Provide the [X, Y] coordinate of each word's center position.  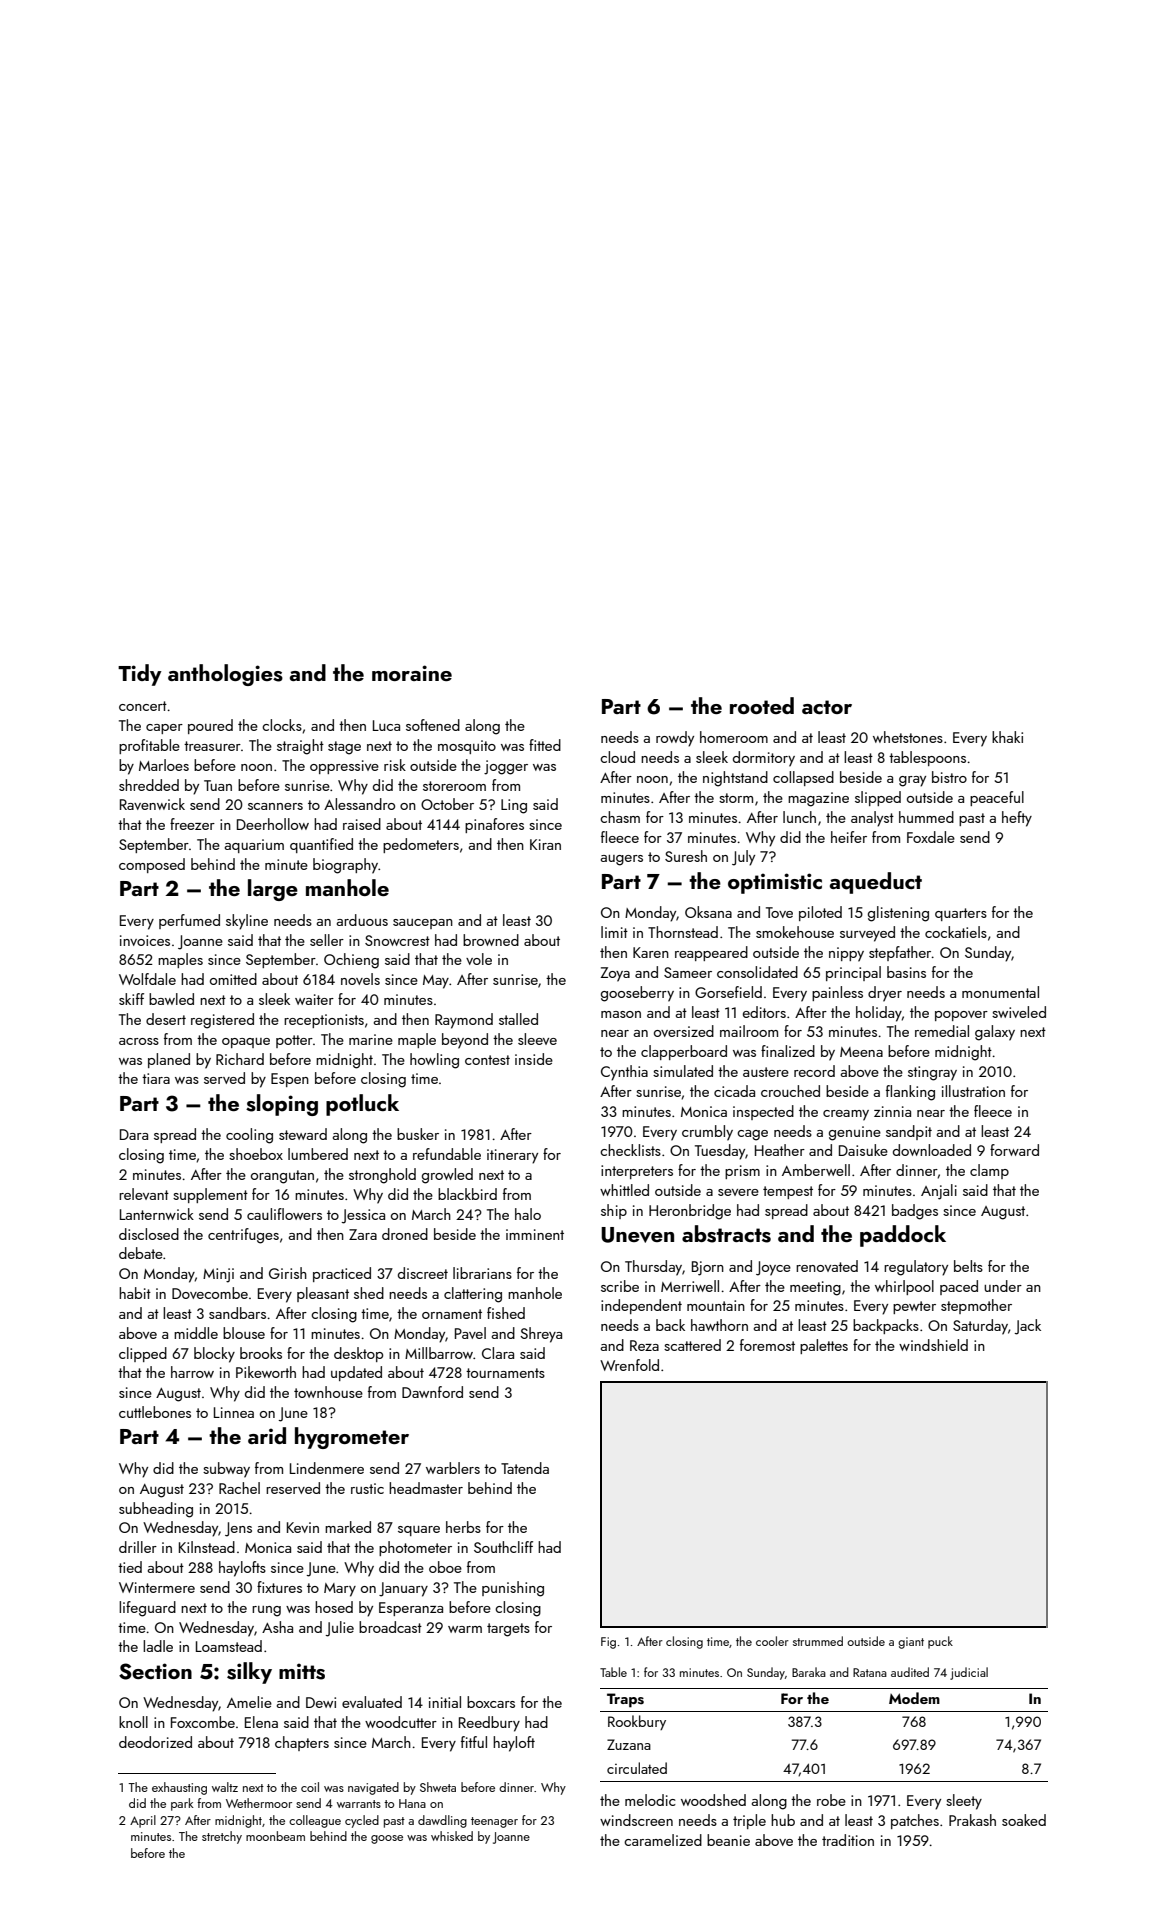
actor [827, 707]
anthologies [225, 675]
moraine [412, 673]
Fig [608, 1643]
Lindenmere [327, 1468]
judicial [969, 1673]
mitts [302, 1671]
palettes [824, 1346]
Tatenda [525, 1468]
